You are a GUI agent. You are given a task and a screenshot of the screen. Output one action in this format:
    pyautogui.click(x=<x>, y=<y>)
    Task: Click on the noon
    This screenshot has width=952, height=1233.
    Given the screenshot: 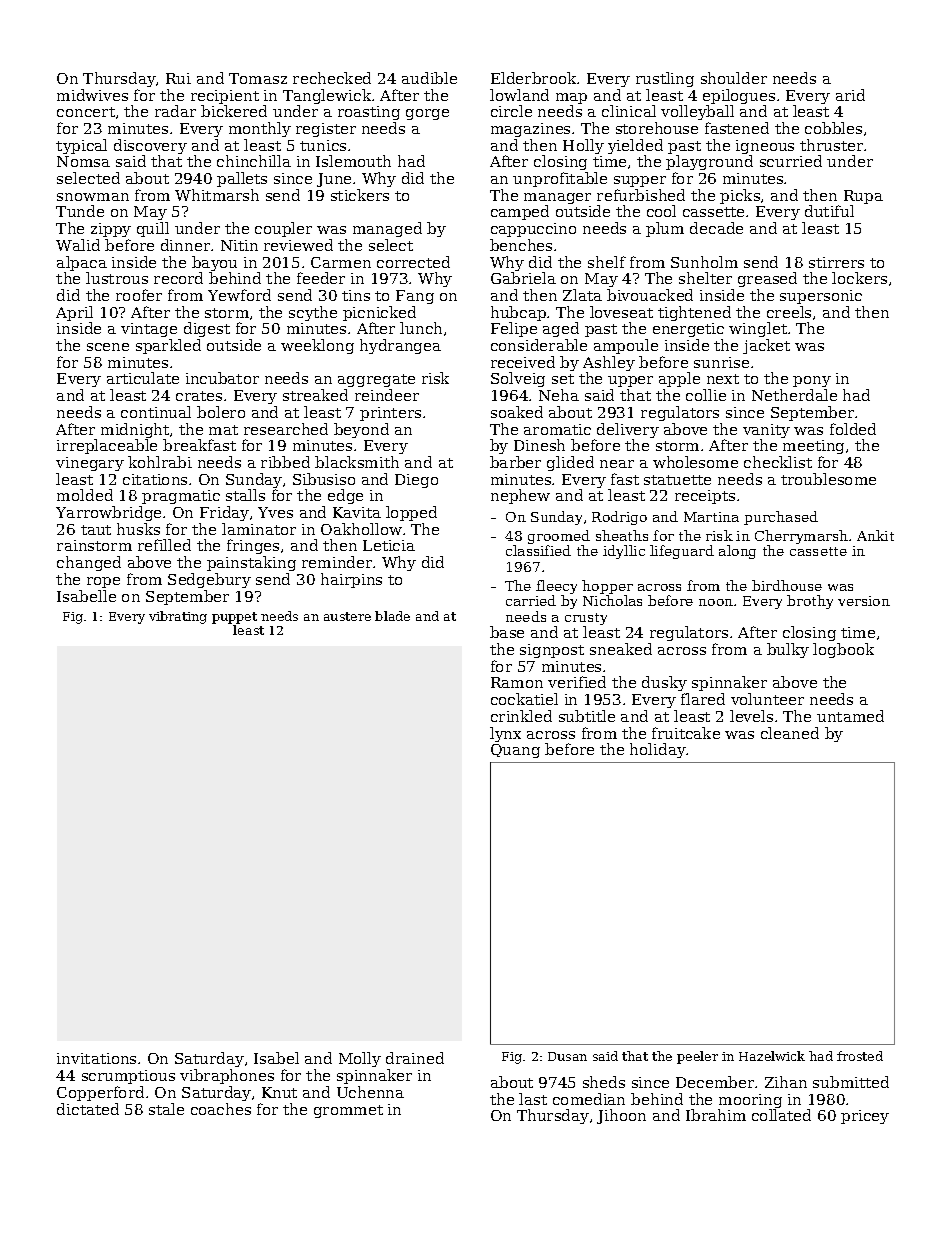 What is the action you would take?
    pyautogui.click(x=716, y=602)
